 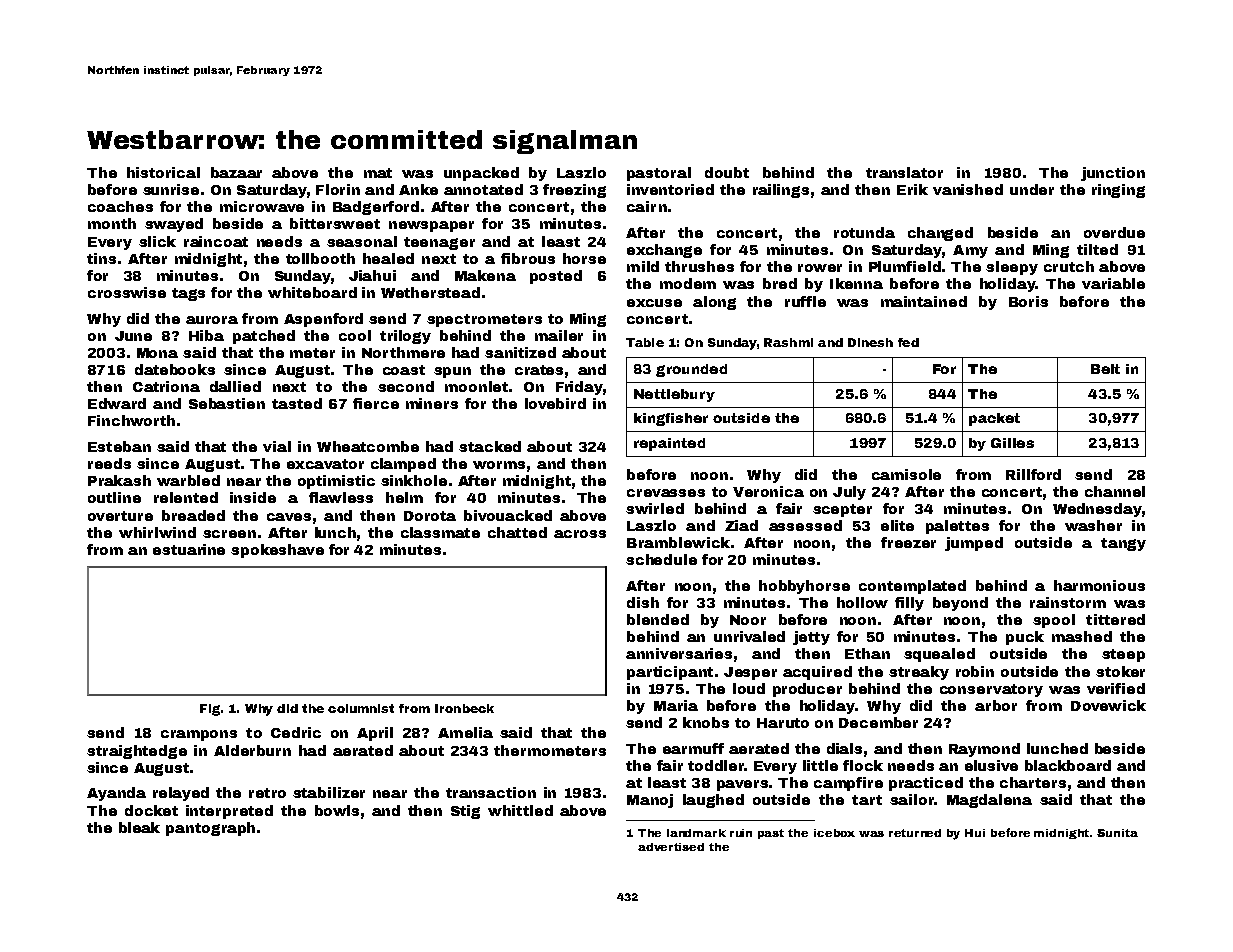 I want to click on returned, so click(x=915, y=833).
